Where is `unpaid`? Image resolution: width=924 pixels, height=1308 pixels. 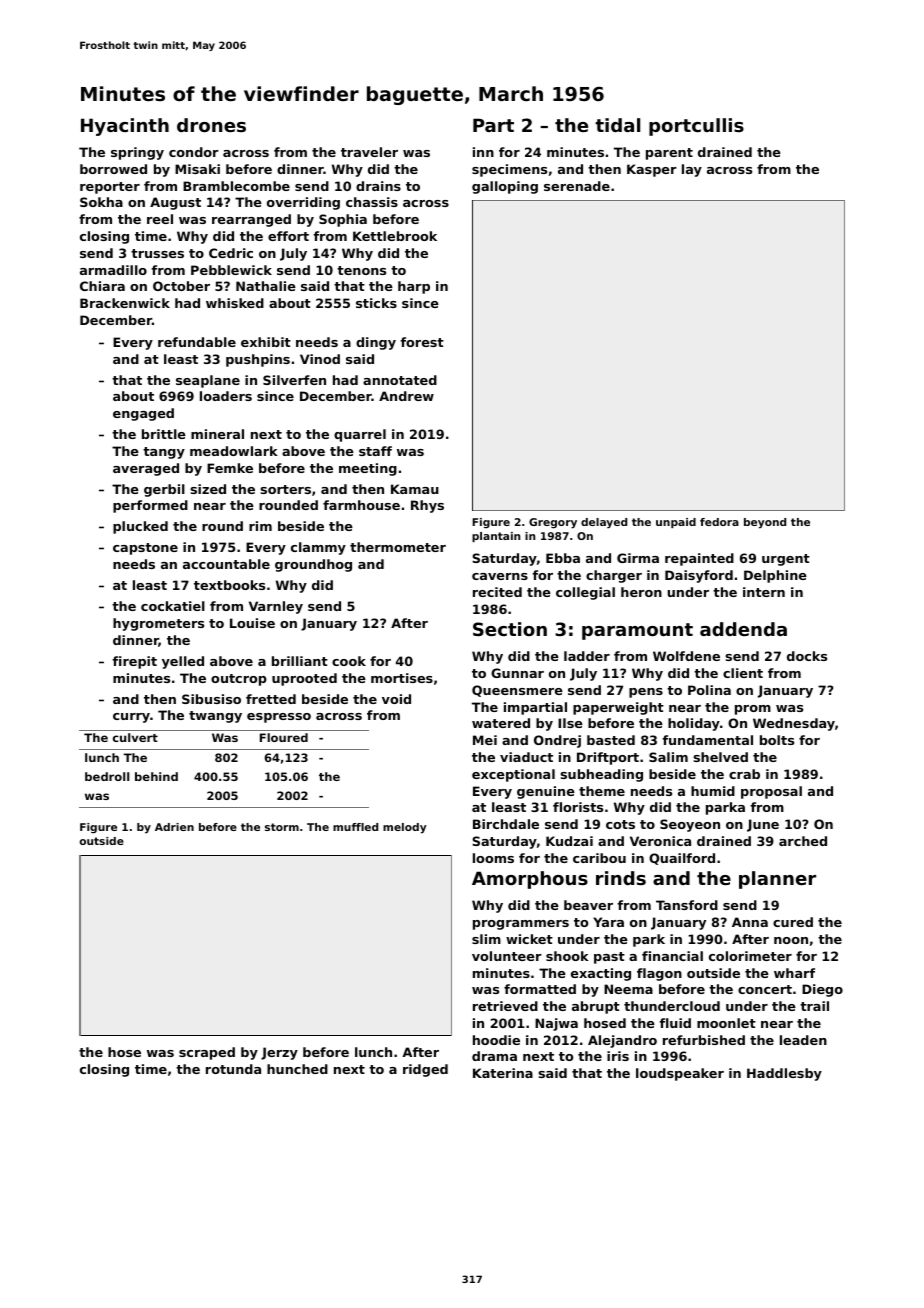
unpaid is located at coordinates (676, 523).
